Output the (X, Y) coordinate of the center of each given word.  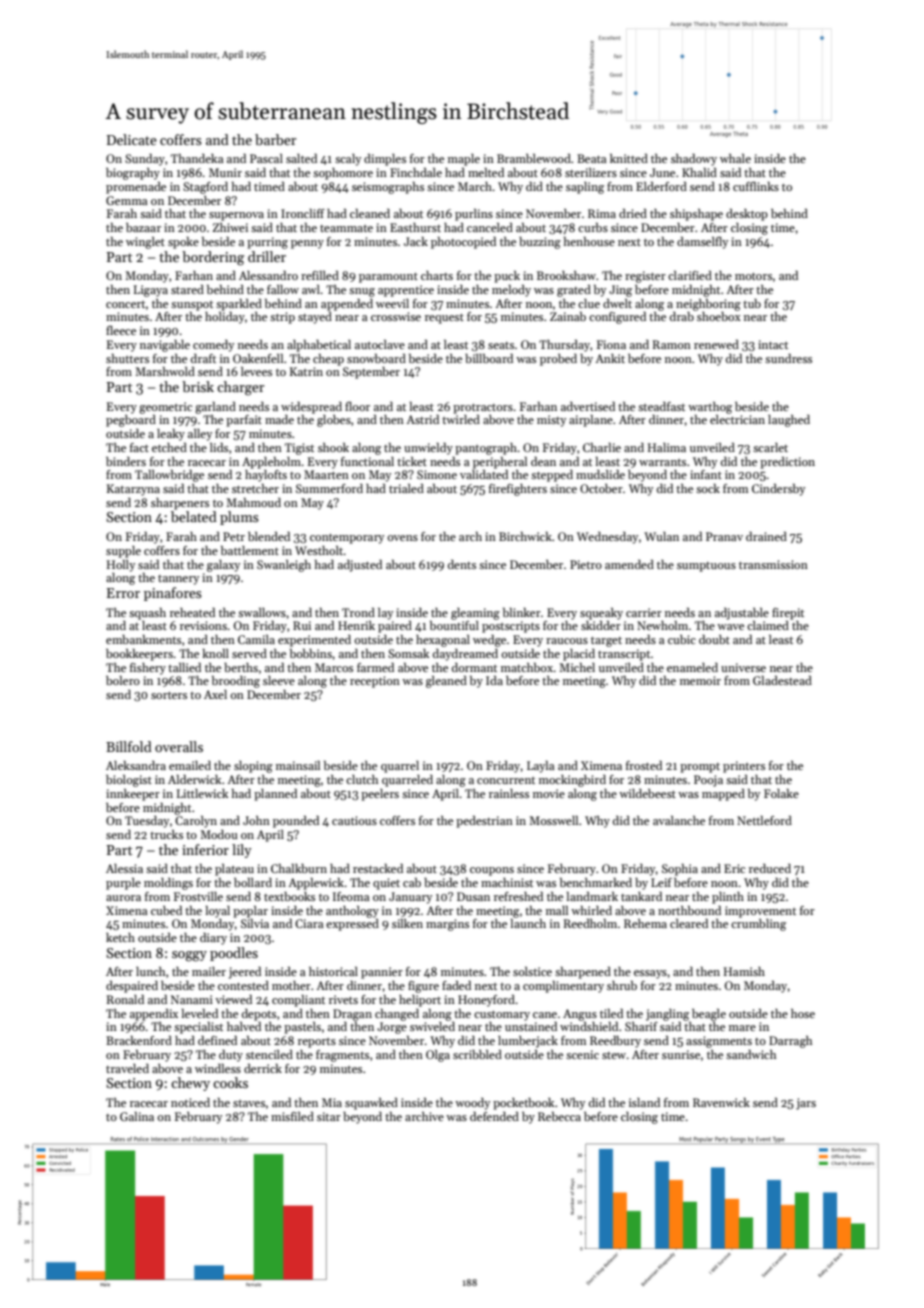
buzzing (540, 243)
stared (187, 289)
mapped (723, 795)
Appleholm (271, 463)
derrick (263, 1068)
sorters (169, 695)
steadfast (661, 406)
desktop (747, 215)
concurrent (506, 780)
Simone (437, 474)
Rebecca (559, 1116)
